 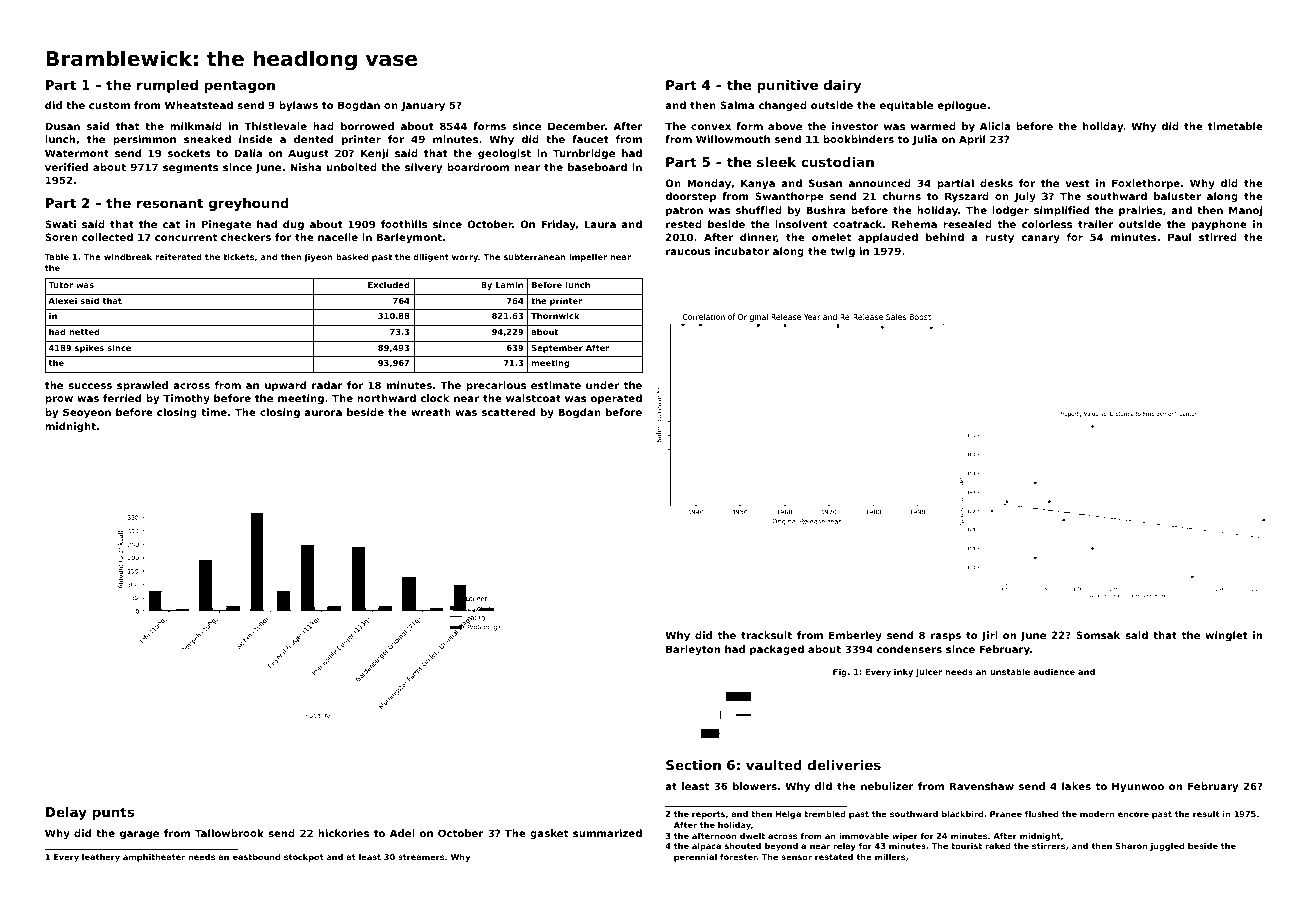 What do you see at coordinates (842, 252) in the page?
I see `twig` at bounding box center [842, 252].
